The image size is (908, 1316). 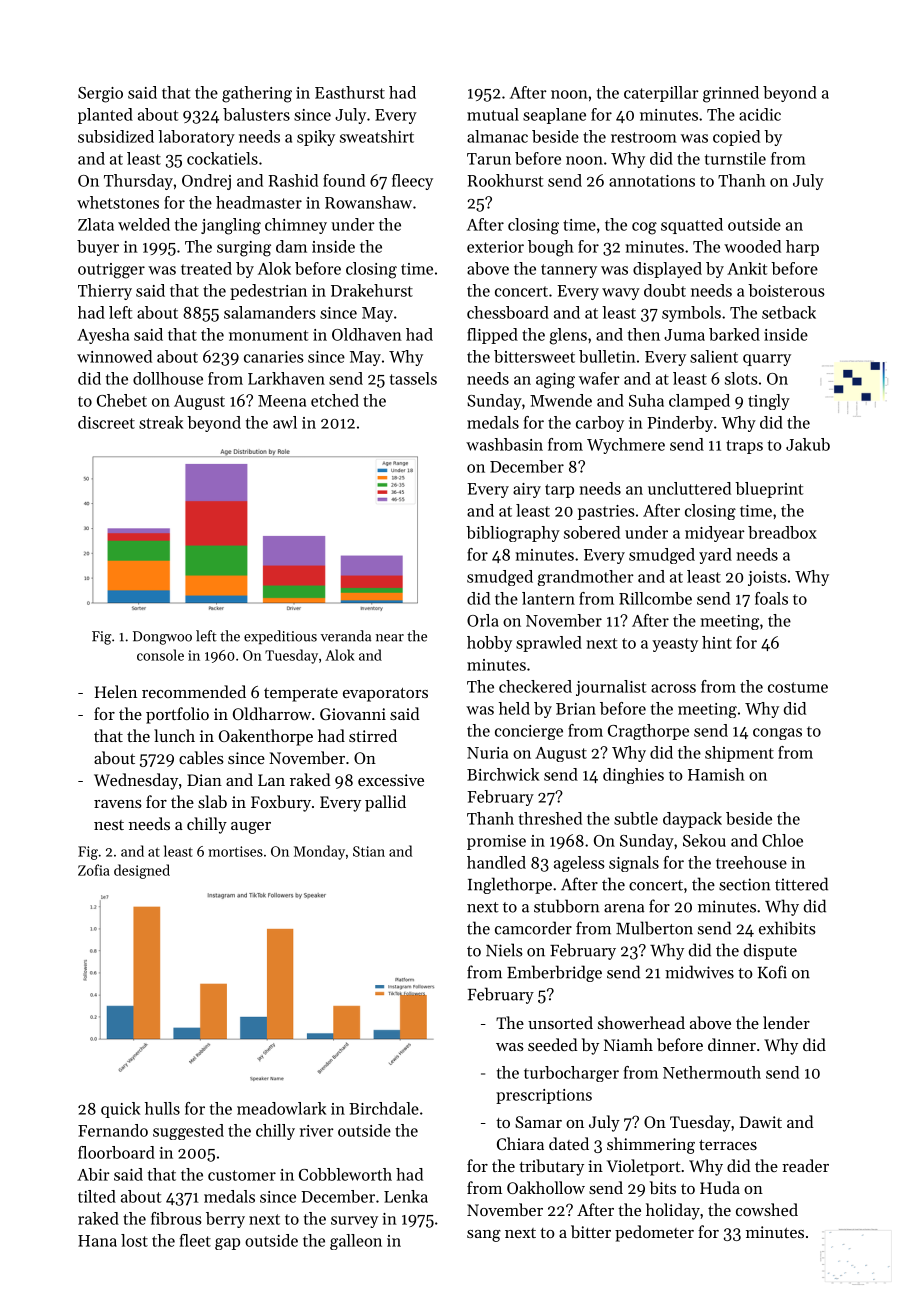 What do you see at coordinates (94, 870) in the screenshot?
I see `Zofia` at bounding box center [94, 870].
